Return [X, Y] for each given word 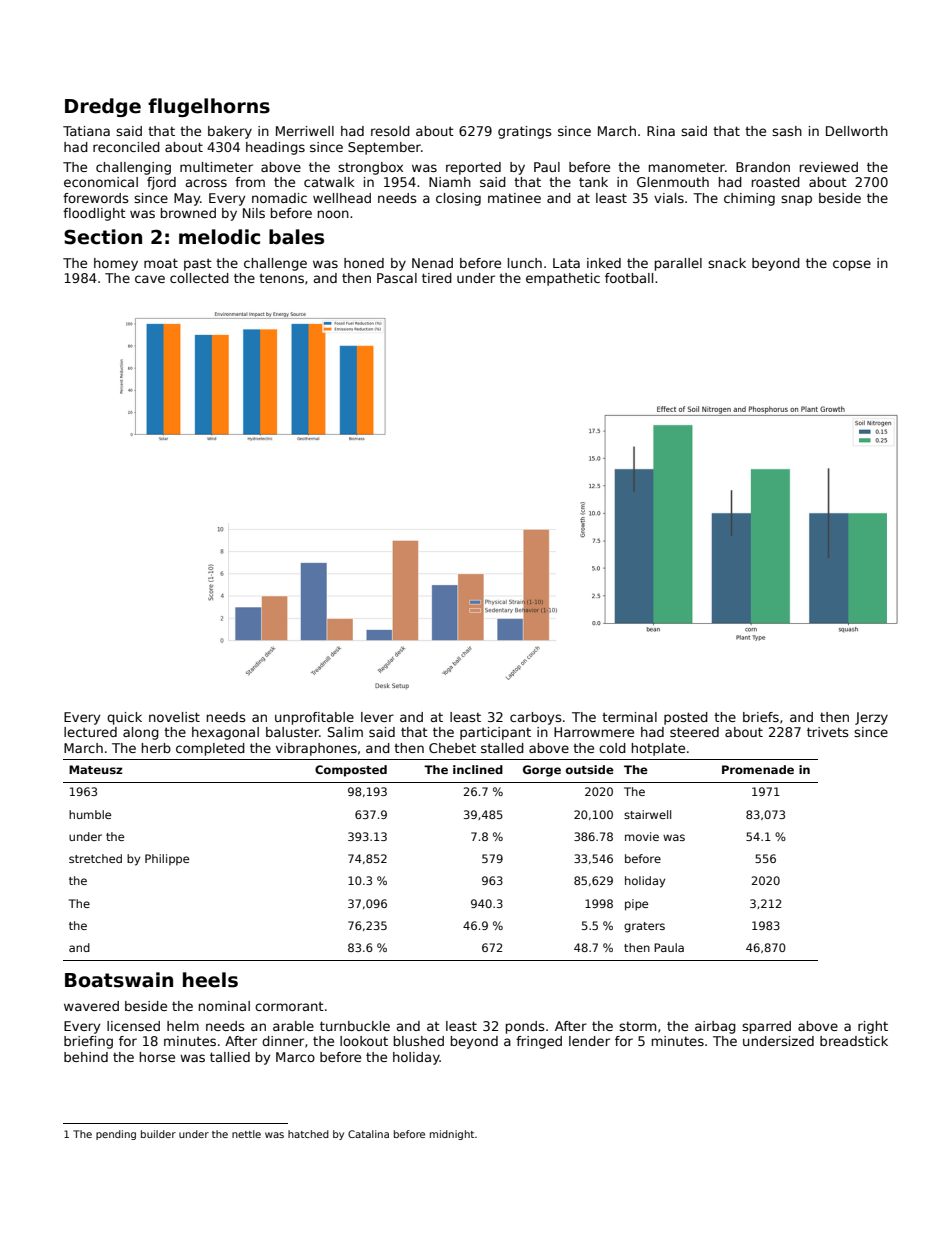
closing [458, 199]
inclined [478, 769]
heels [210, 980]
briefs [761, 717]
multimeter [216, 167]
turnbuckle [355, 1026]
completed [210, 749]
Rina [661, 131]
